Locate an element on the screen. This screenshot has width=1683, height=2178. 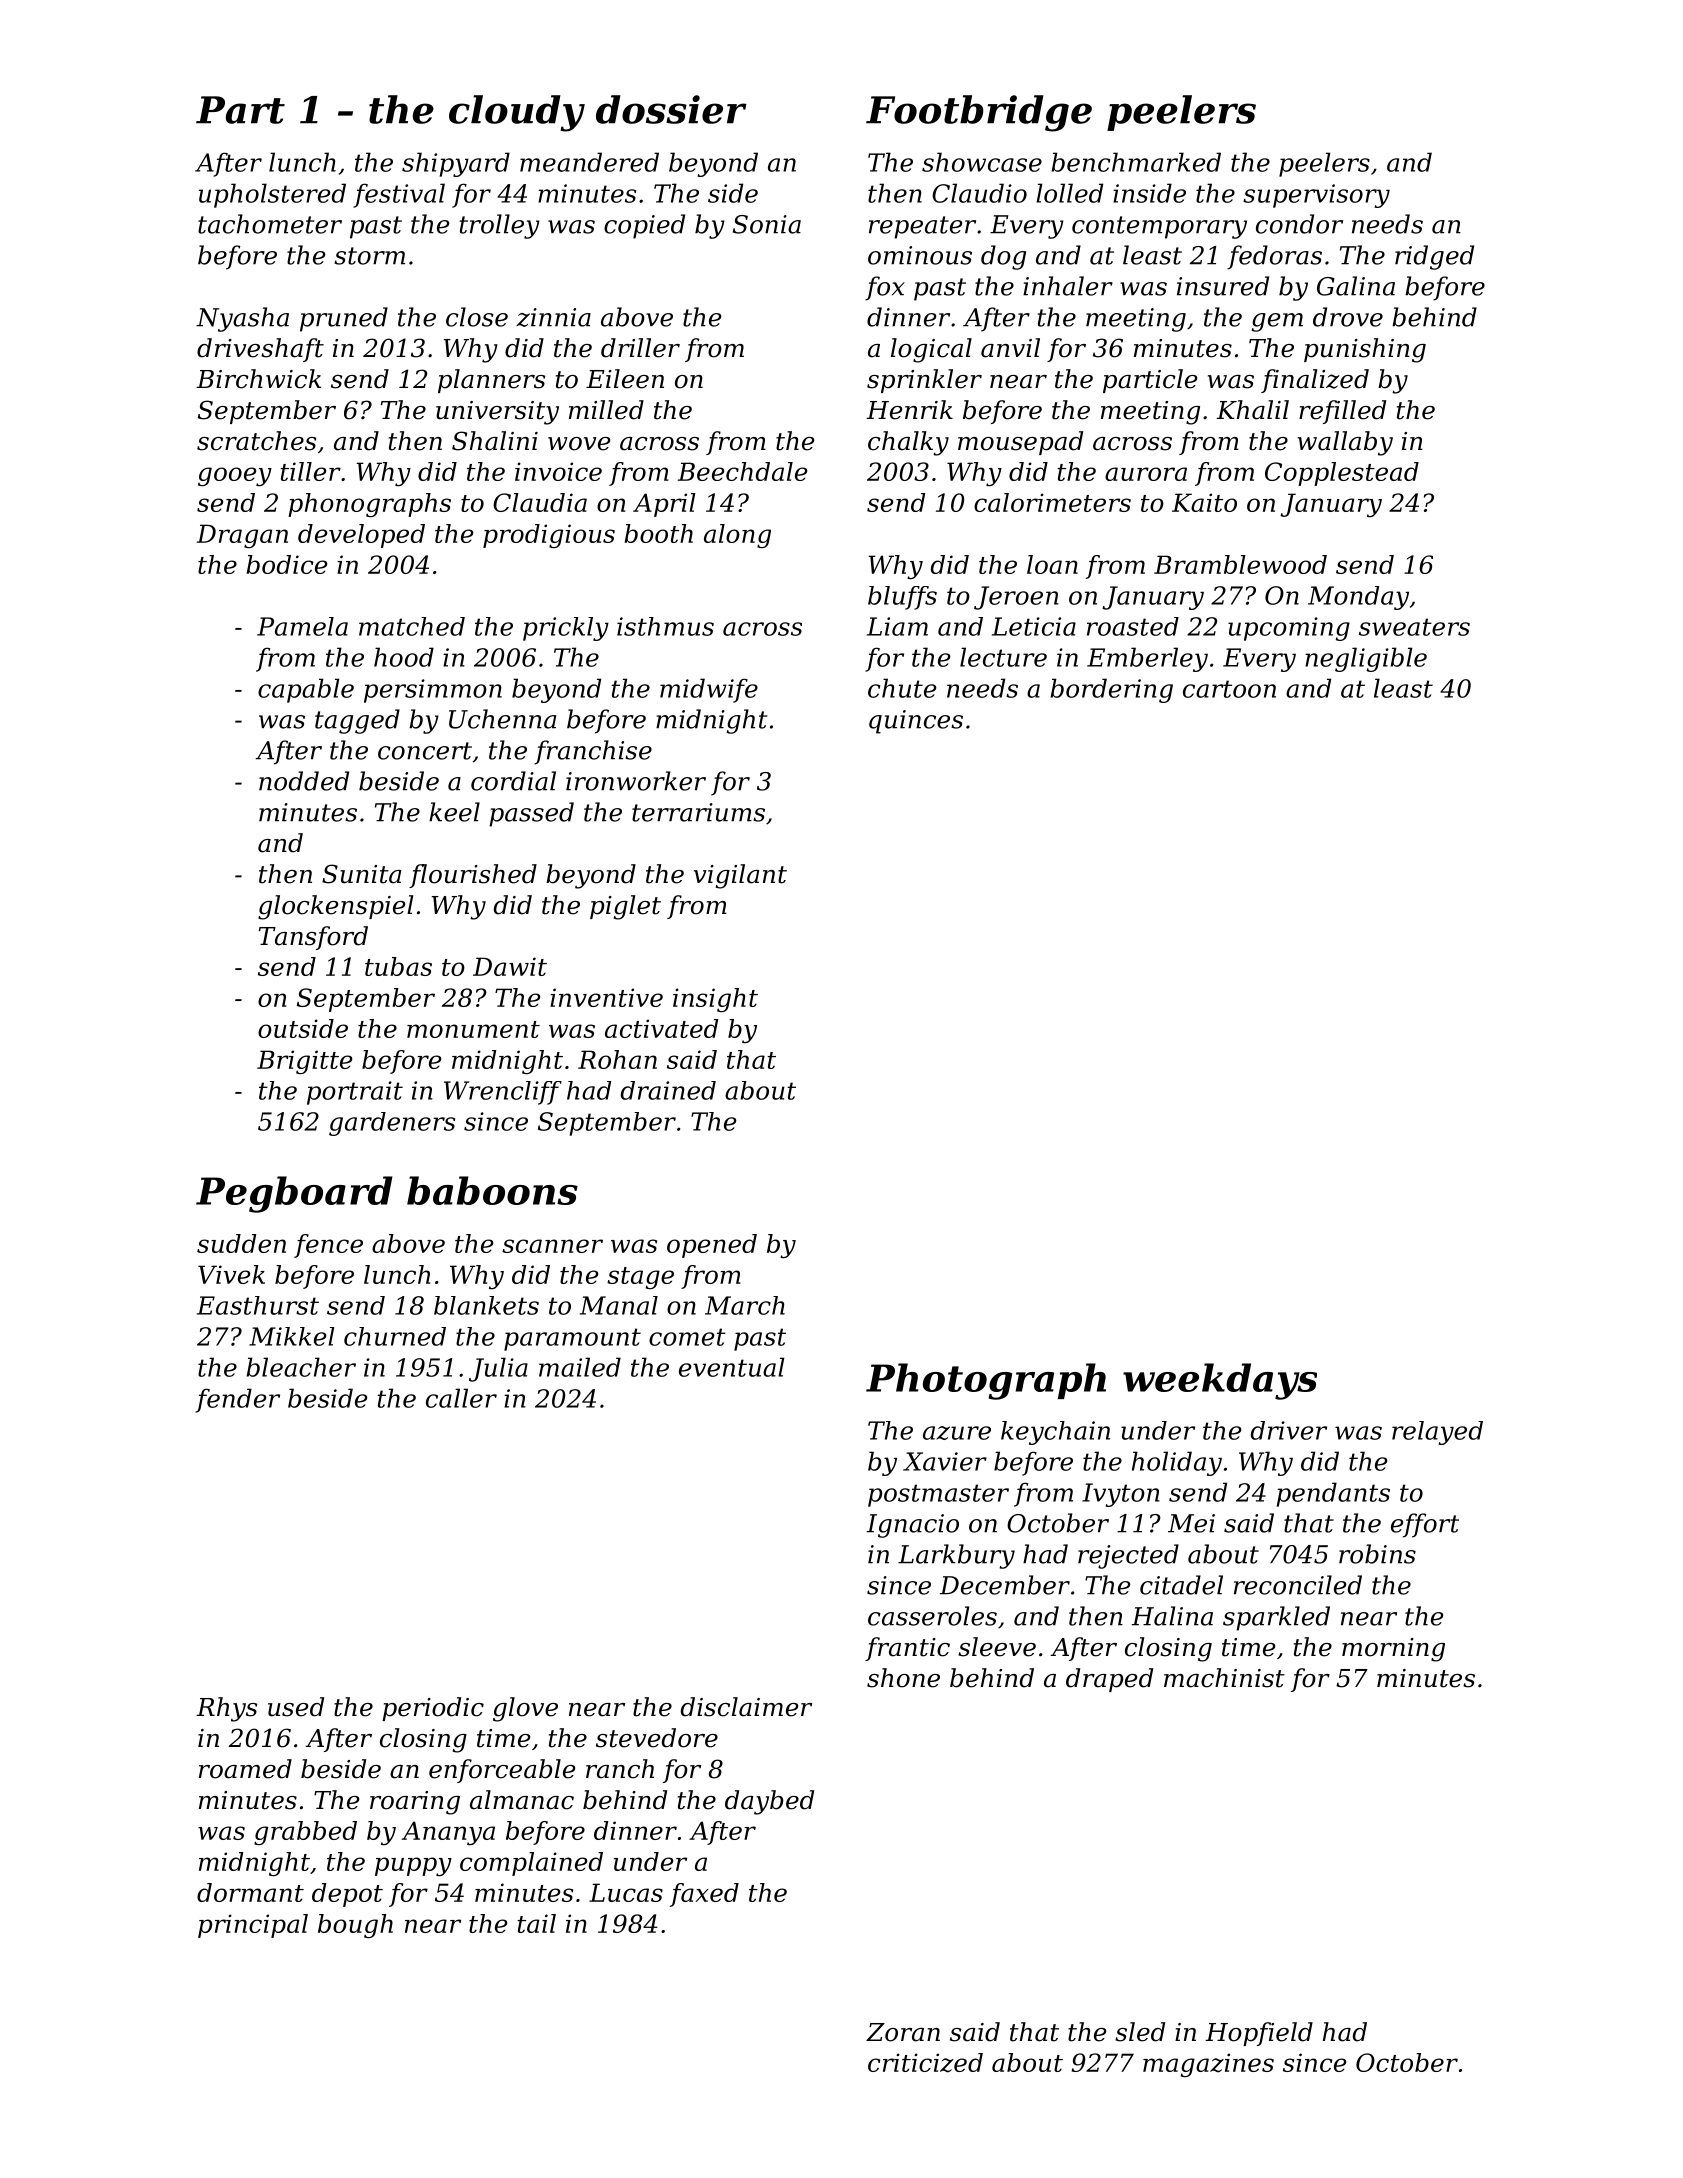
upholstered is located at coordinates (272, 195).
